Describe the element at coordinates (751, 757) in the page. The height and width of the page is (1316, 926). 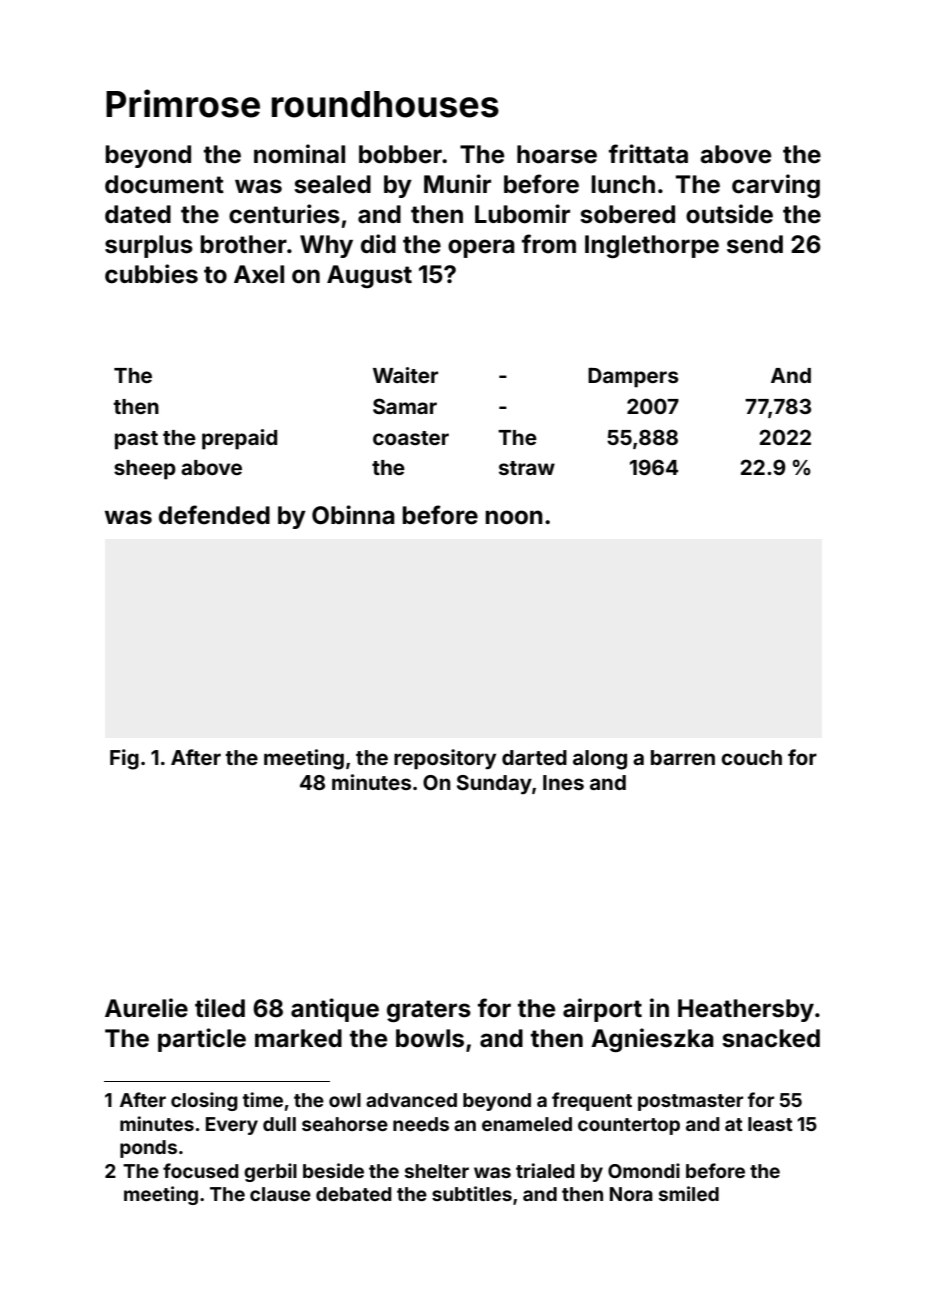
I see `couch` at that location.
